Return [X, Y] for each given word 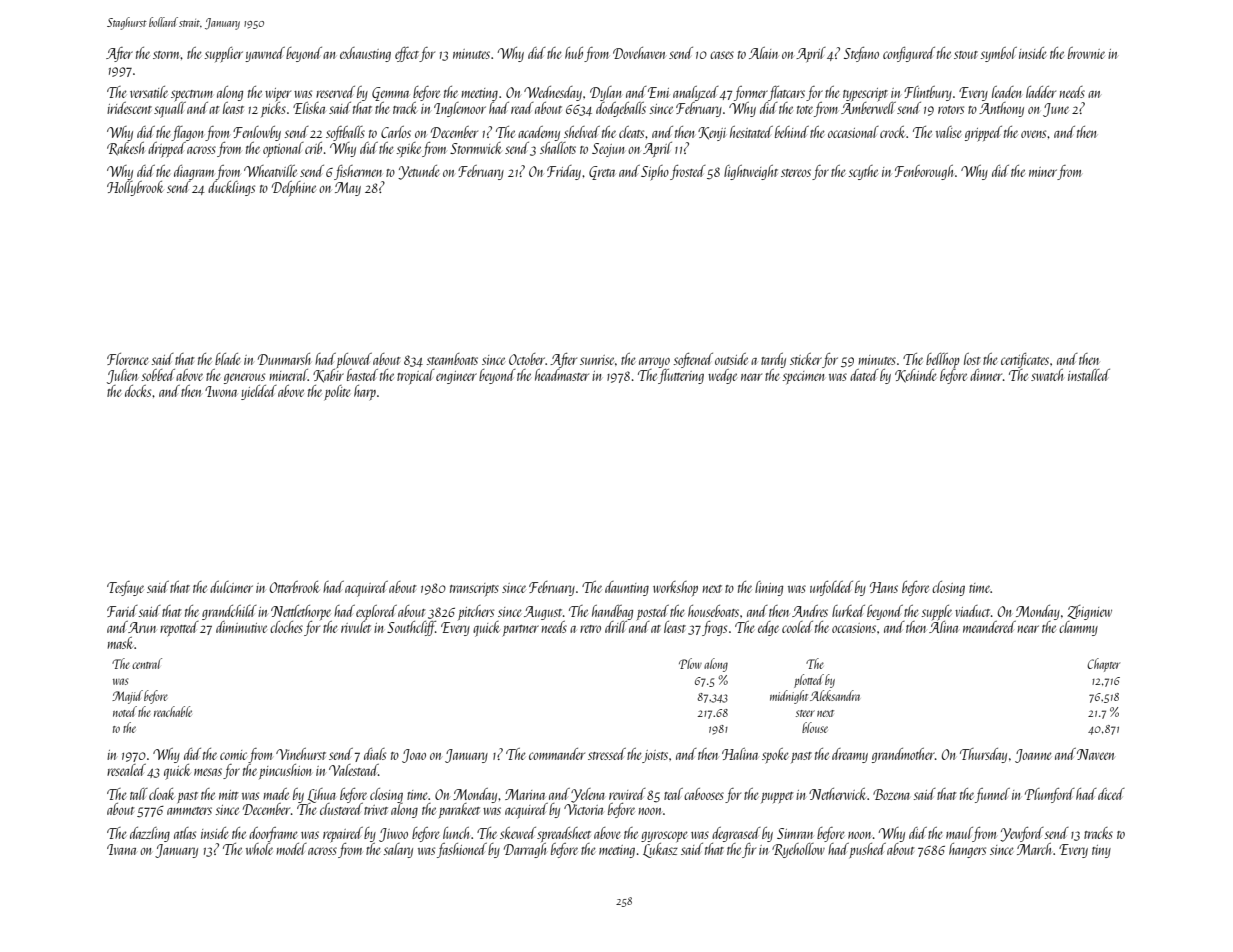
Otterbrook [294, 587]
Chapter [1103, 665]
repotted [179, 628]
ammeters [189, 811]
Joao [414, 756]
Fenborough [924, 172]
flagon [188, 133]
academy [539, 133]
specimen [803, 377]
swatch [1047, 375]
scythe [863, 172]
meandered [989, 627]
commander [557, 754]
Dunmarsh [284, 359]
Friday [564, 172]
